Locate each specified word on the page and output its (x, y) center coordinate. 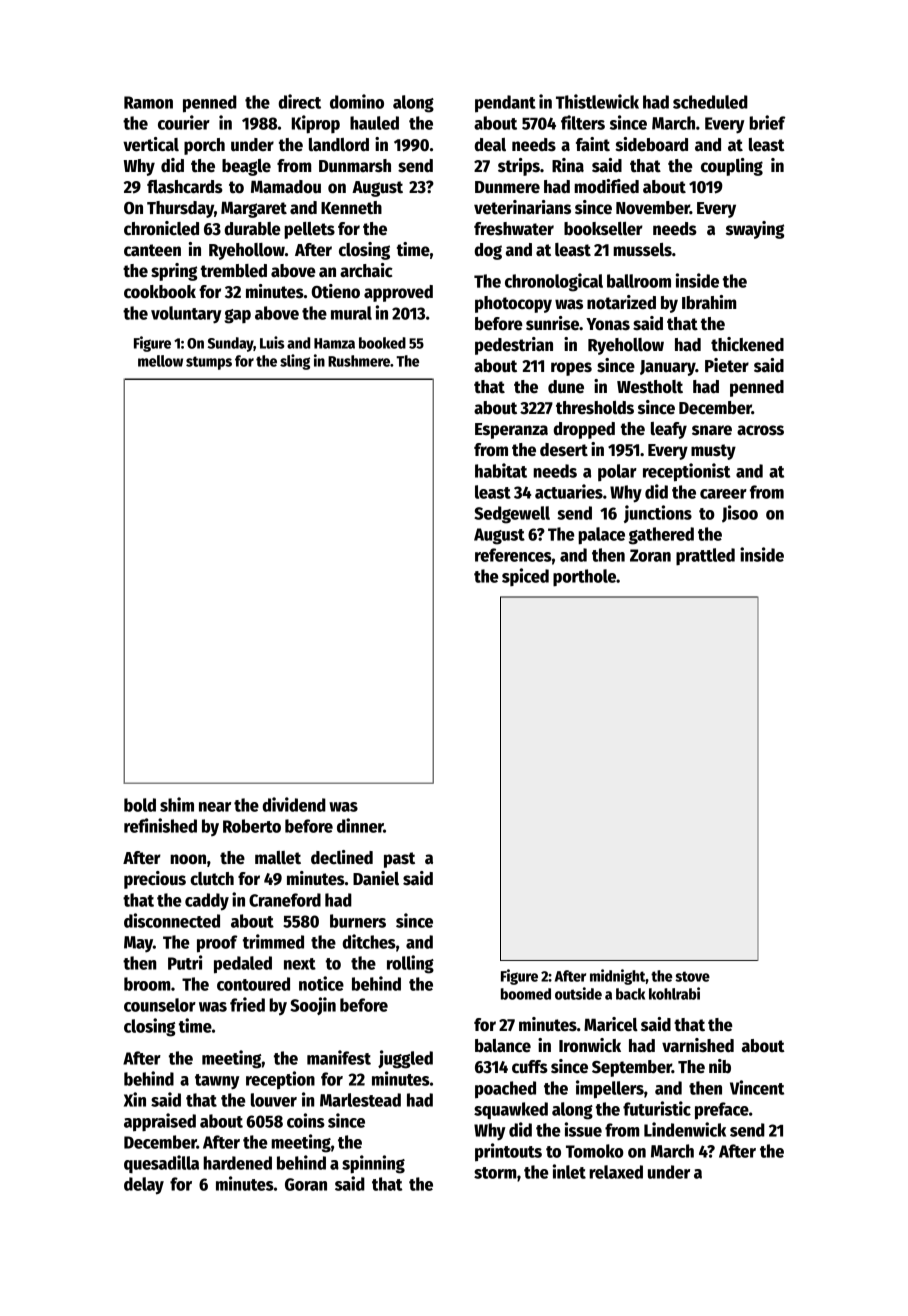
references (513, 555)
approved (398, 293)
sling (295, 362)
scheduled (710, 102)
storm (495, 1173)
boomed (526, 994)
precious (155, 880)
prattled (705, 557)
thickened (747, 344)
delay (144, 1186)
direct (299, 101)
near (215, 807)
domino (357, 101)
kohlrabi (674, 993)
